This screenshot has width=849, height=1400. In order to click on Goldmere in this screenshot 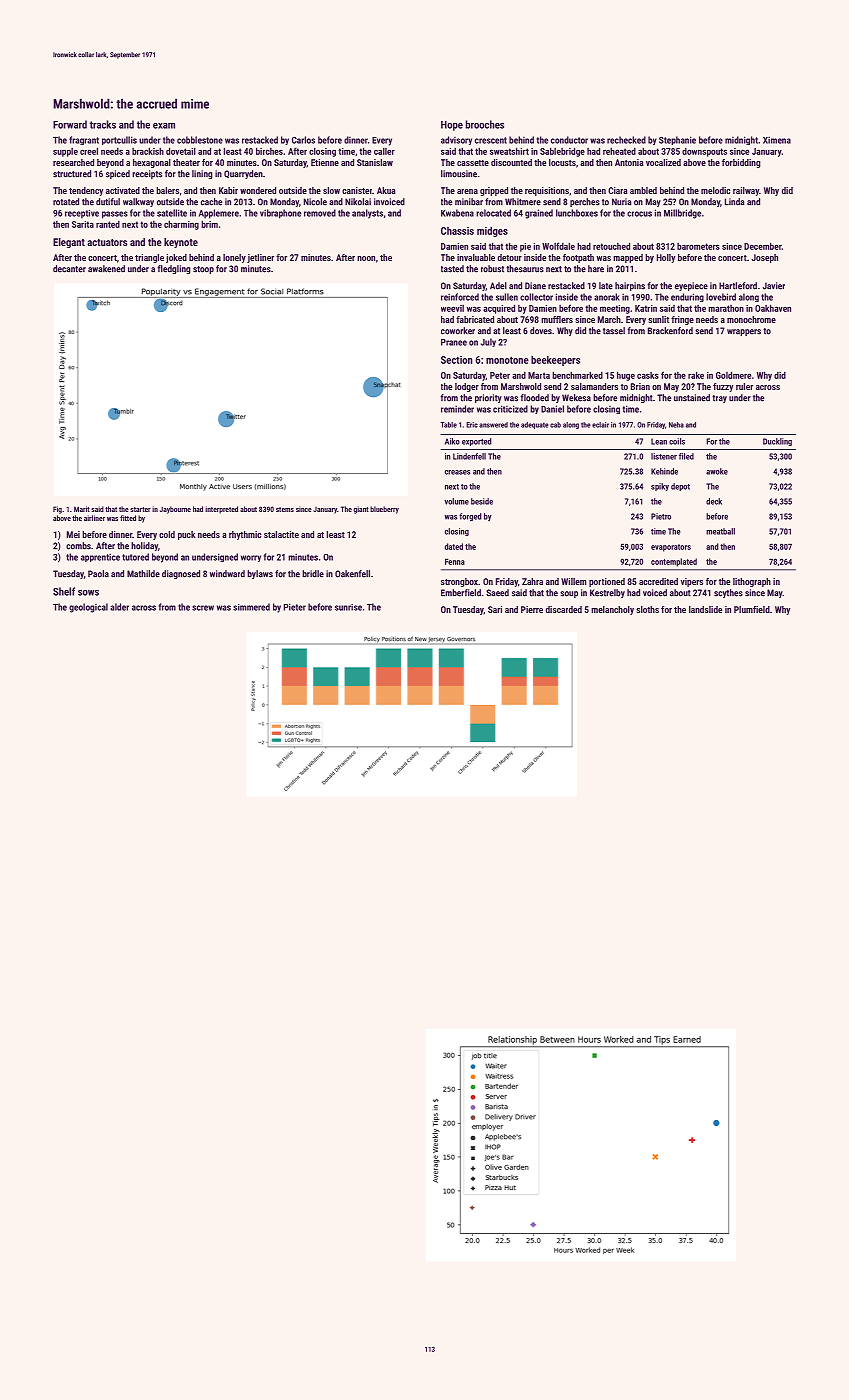, I will do `click(733, 375)`.
